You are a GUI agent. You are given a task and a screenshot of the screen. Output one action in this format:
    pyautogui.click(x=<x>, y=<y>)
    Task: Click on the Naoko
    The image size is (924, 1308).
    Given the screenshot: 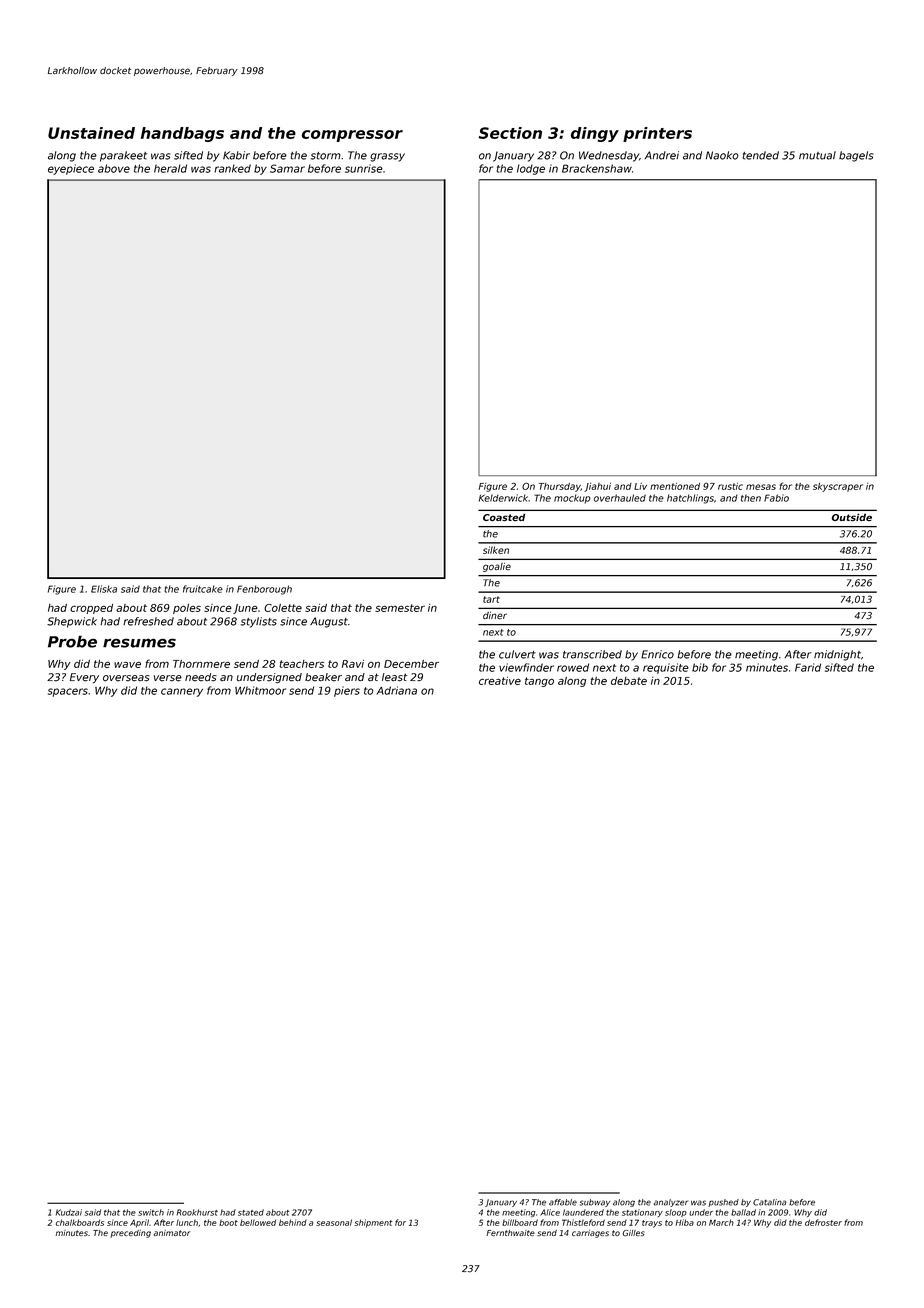 What is the action you would take?
    pyautogui.click(x=722, y=155)
